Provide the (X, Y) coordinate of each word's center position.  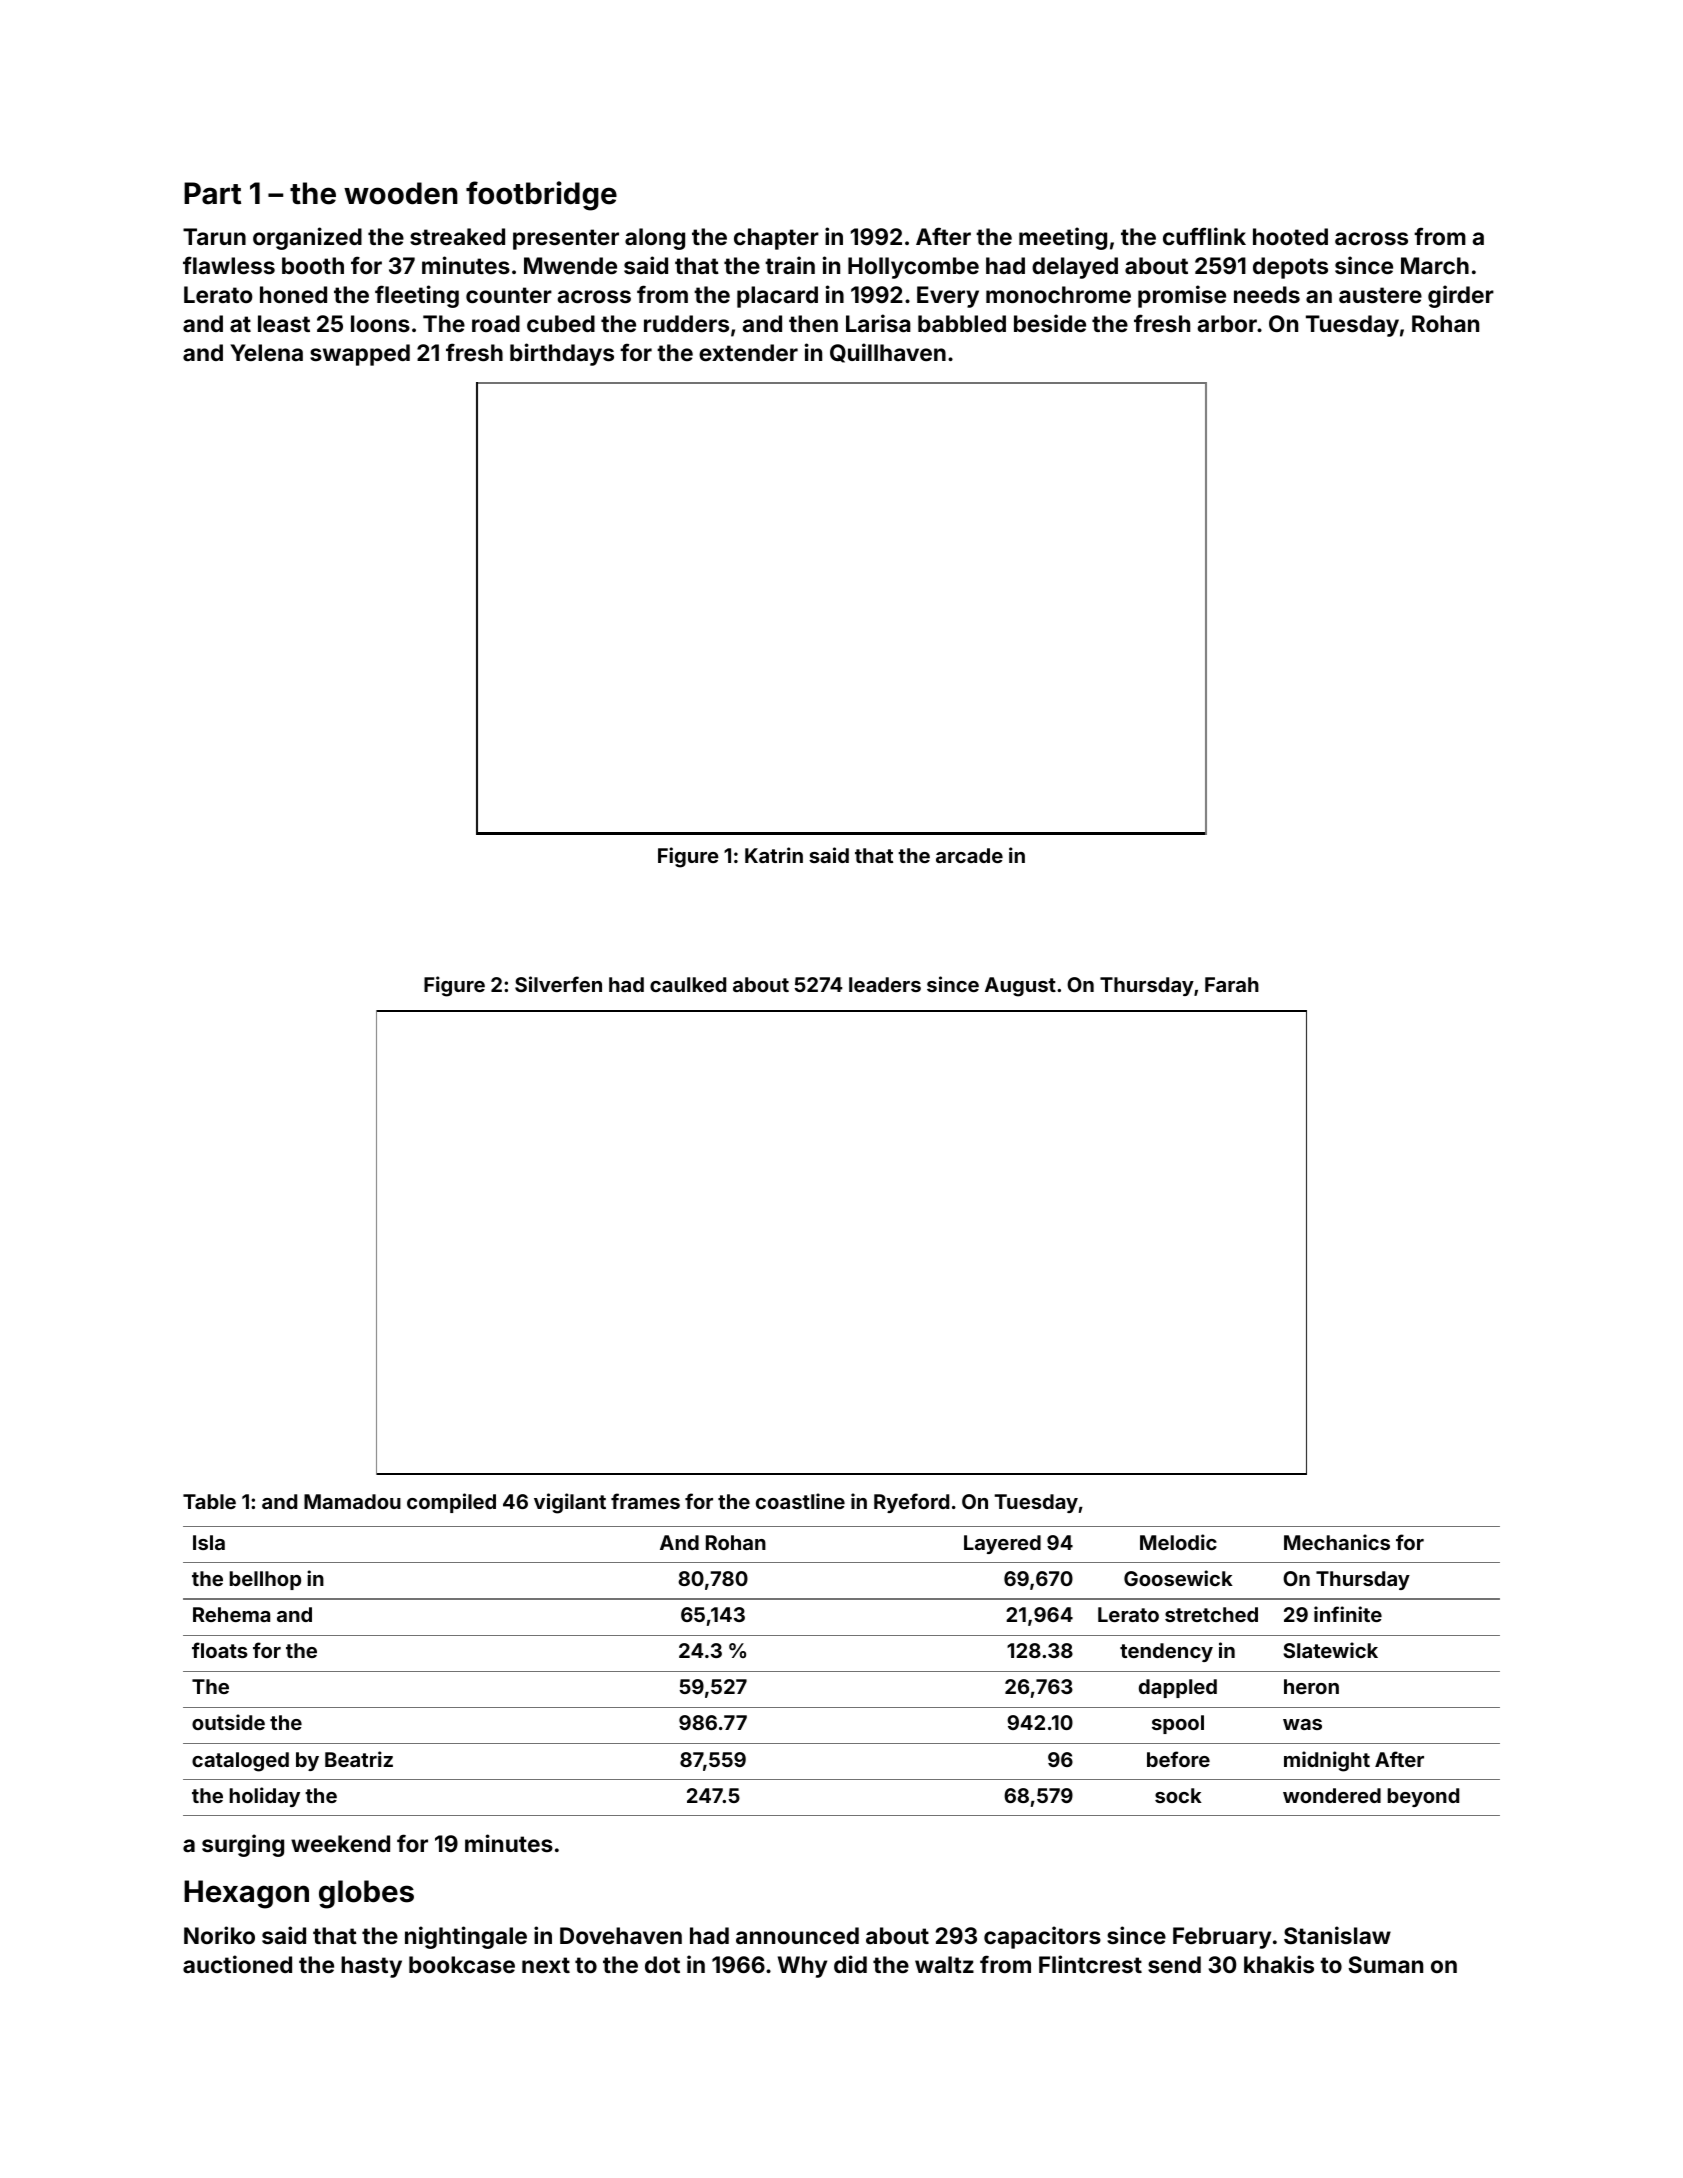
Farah (1232, 984)
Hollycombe (913, 268)
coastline (800, 1501)
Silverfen (558, 984)
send (1174, 1964)
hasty (371, 1967)
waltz (944, 1964)
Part (212, 193)
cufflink (1204, 236)
